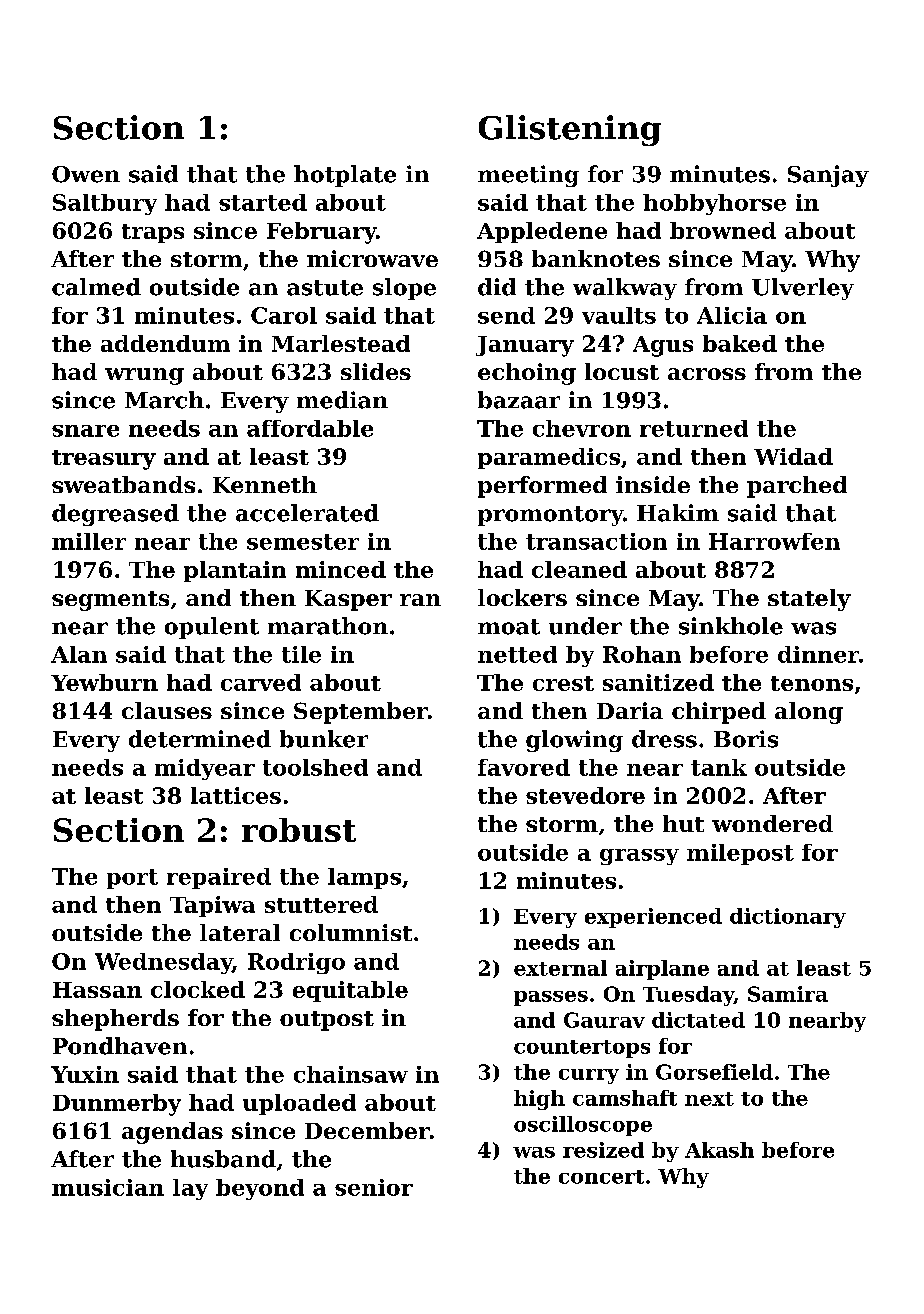  Describe the element at coordinates (788, 994) in the page. I see `Samira` at that location.
